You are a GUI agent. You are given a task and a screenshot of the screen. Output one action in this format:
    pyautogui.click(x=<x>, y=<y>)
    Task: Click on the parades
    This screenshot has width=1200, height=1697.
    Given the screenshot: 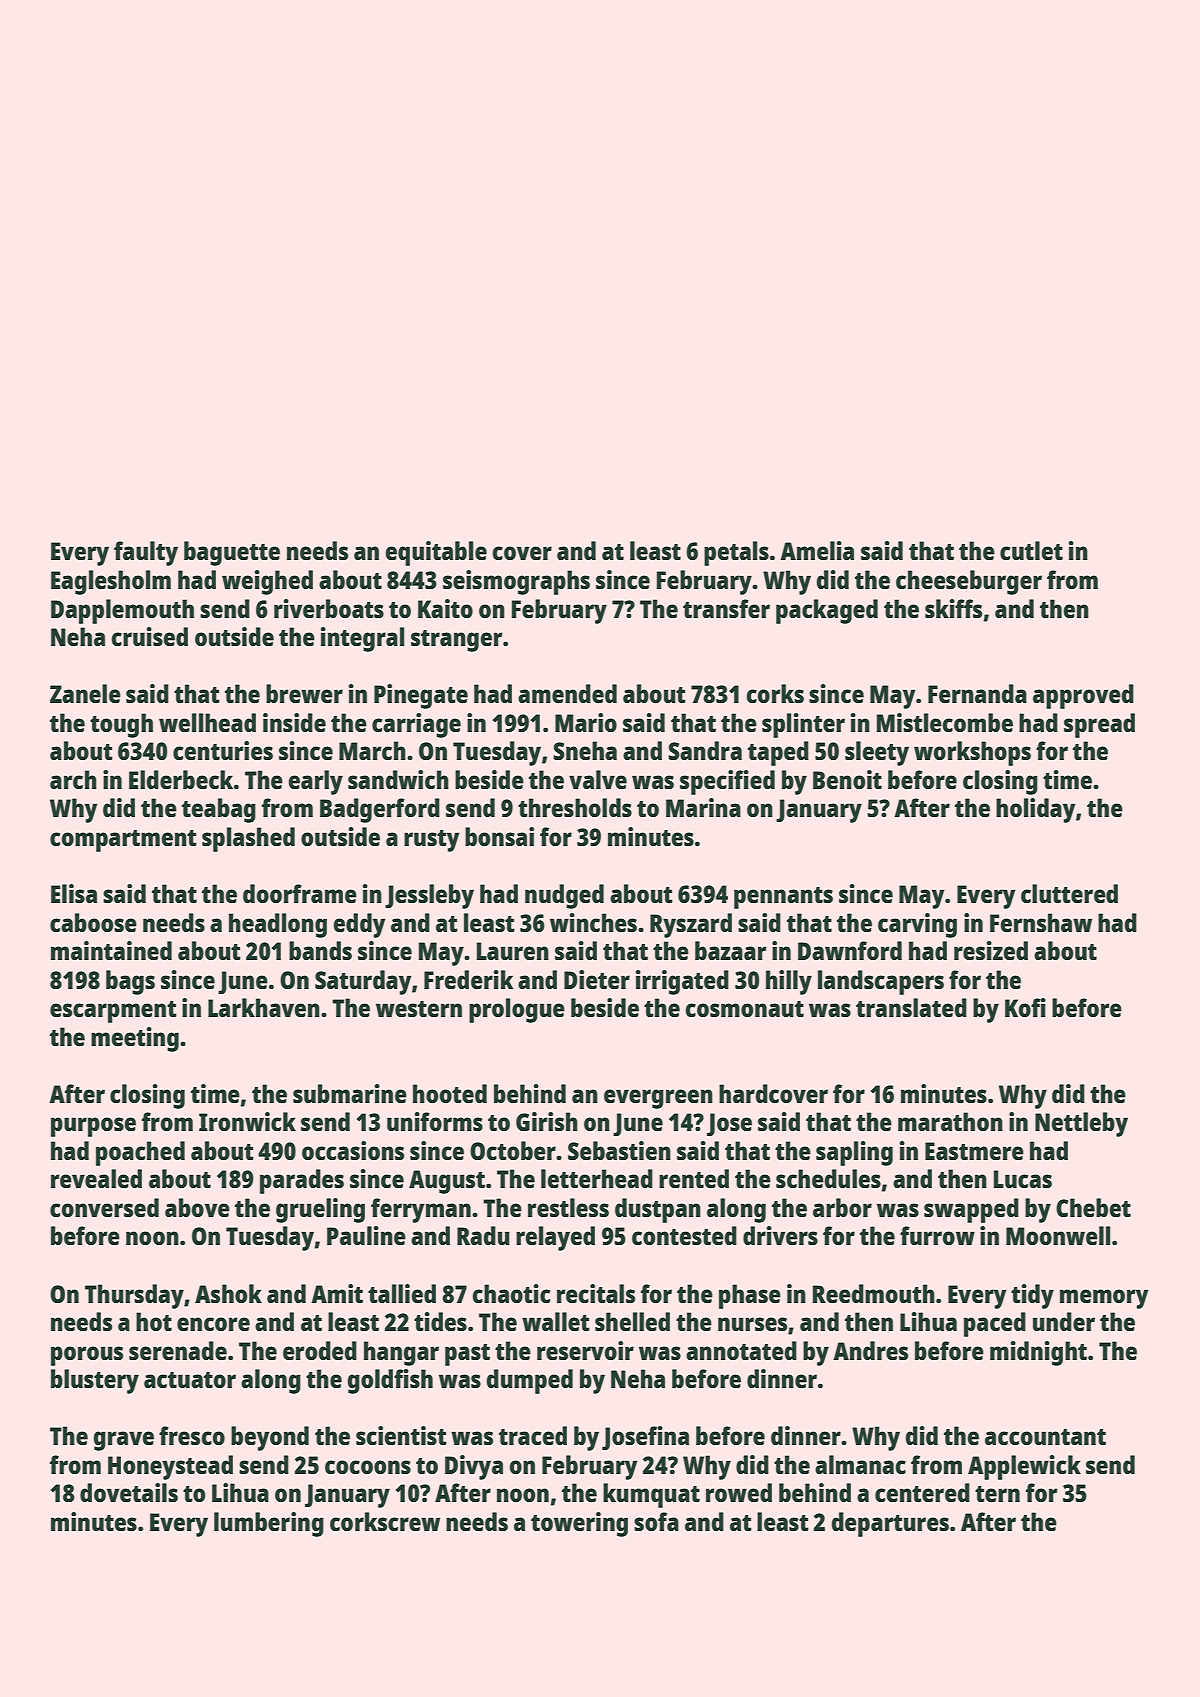 What is the action you would take?
    pyautogui.click(x=302, y=1181)
